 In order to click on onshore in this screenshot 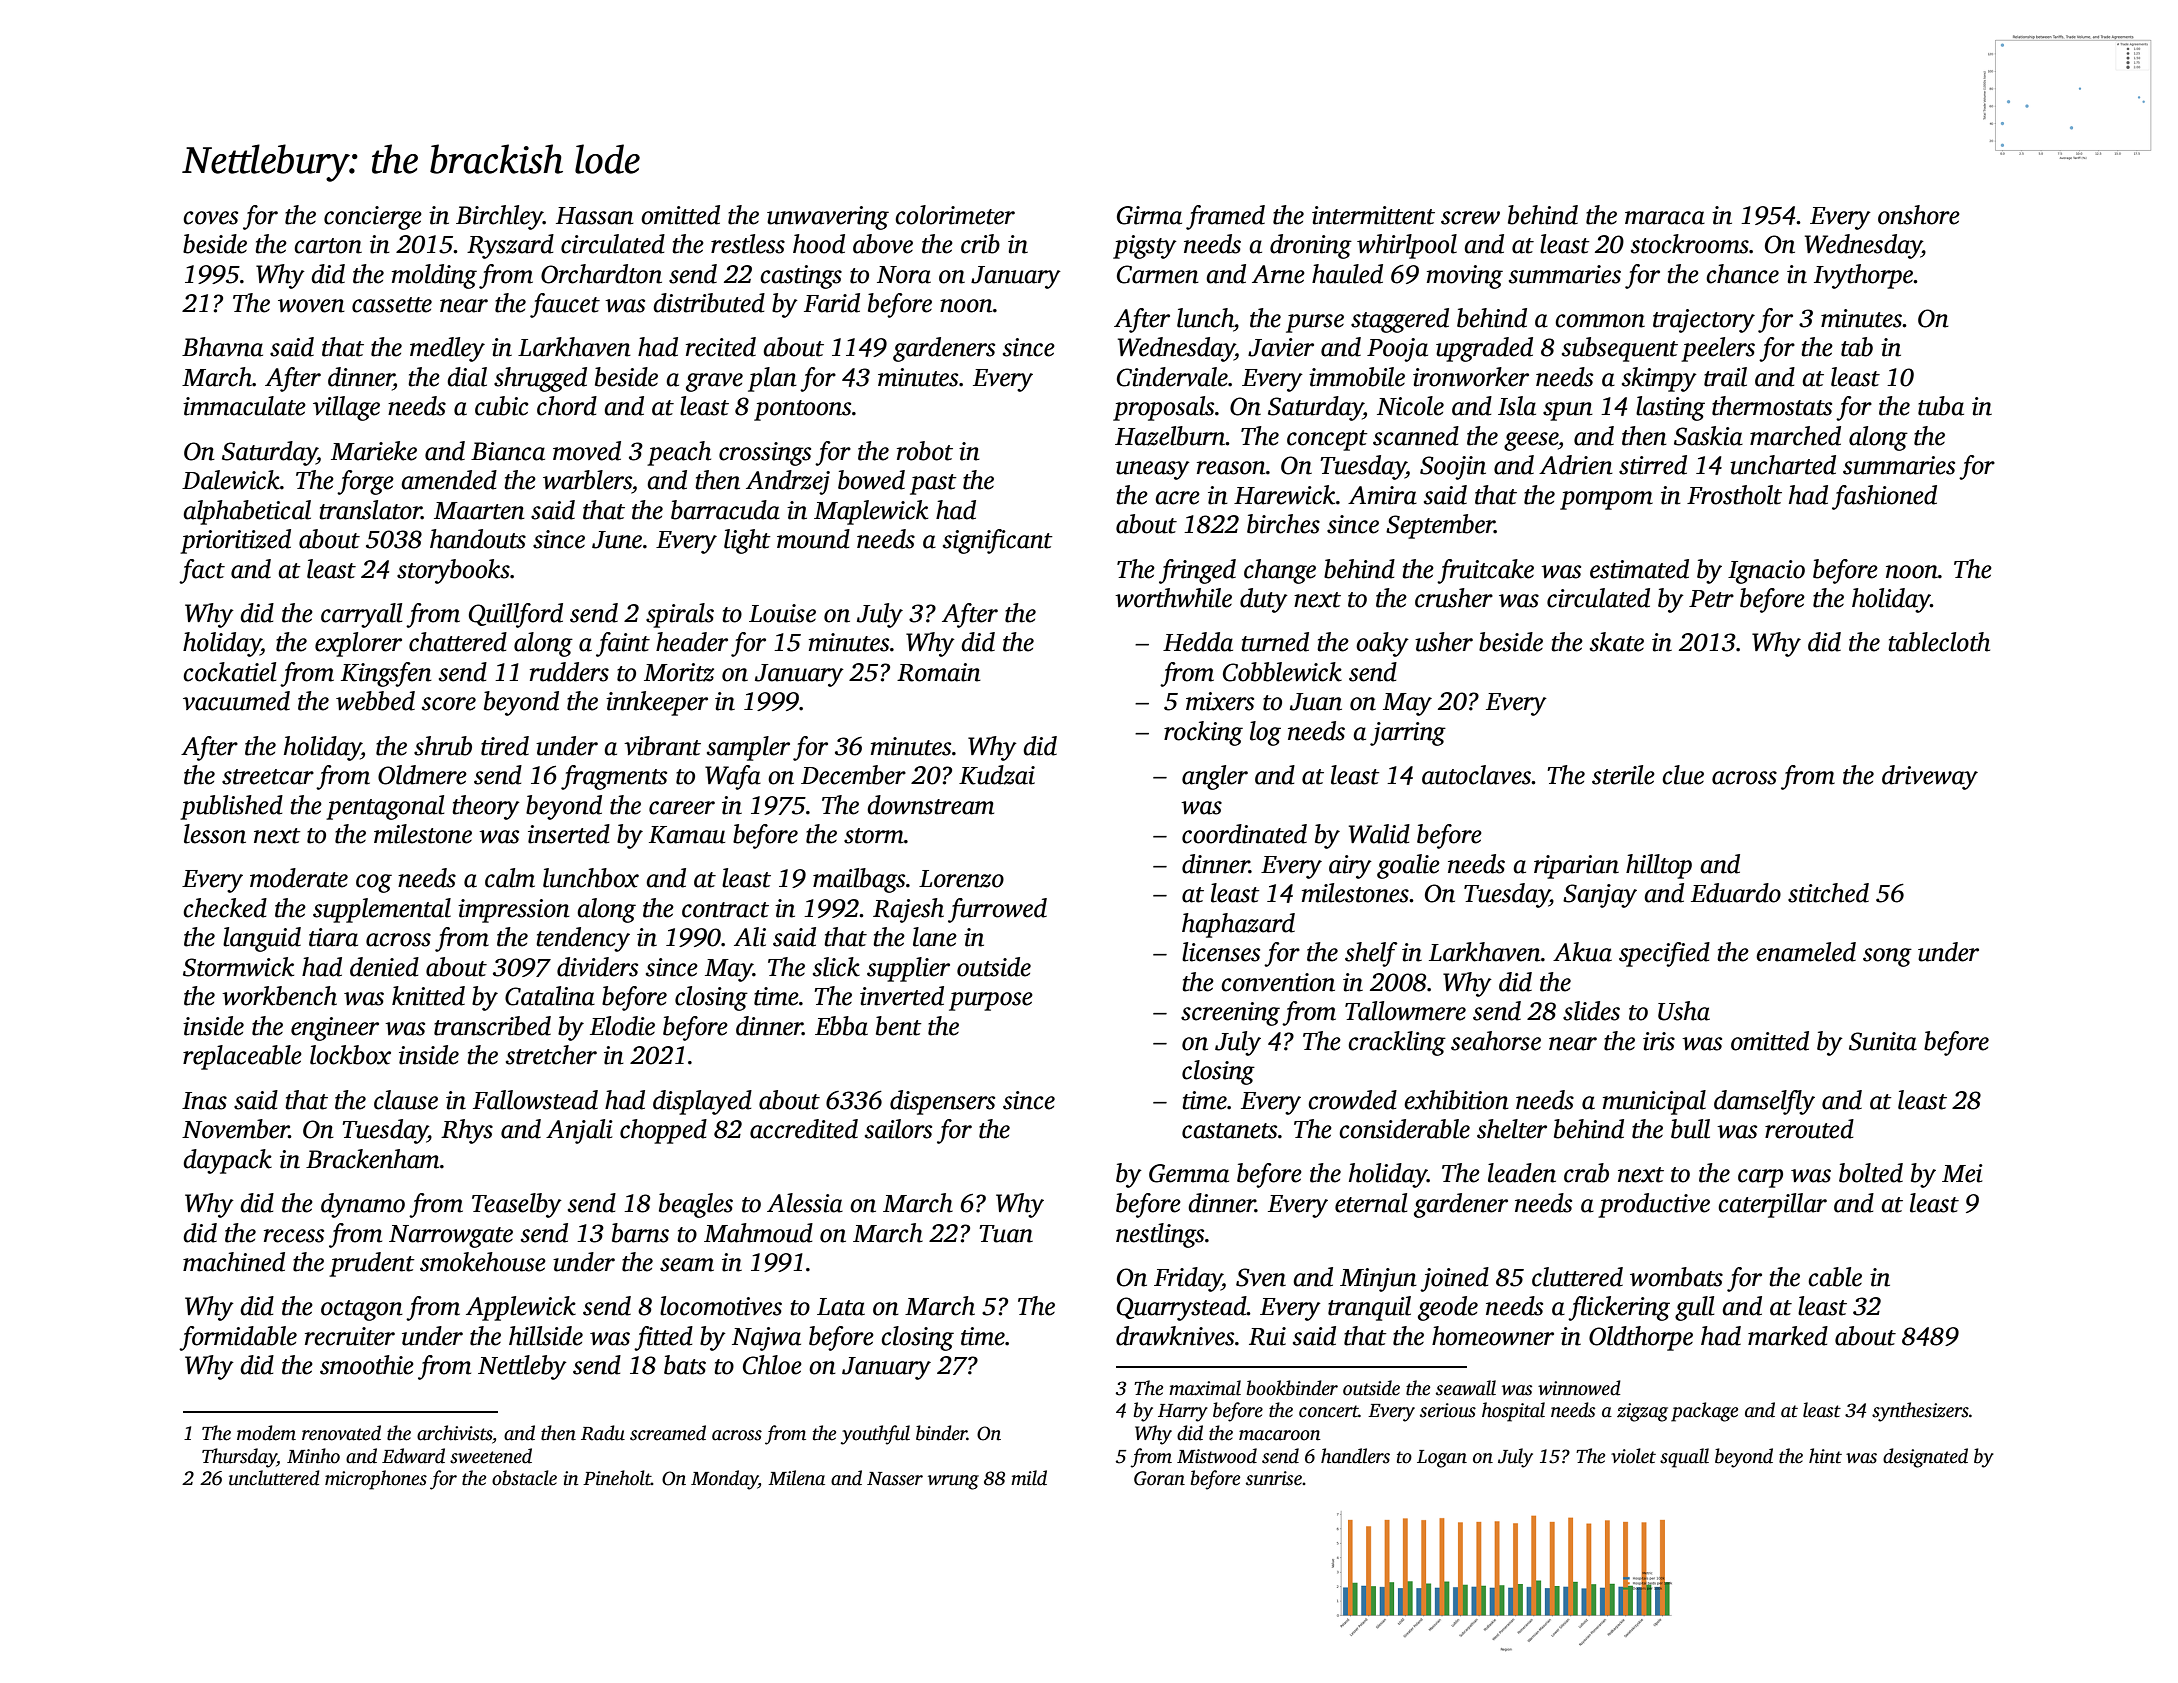, I will do `click(1919, 215)`.
